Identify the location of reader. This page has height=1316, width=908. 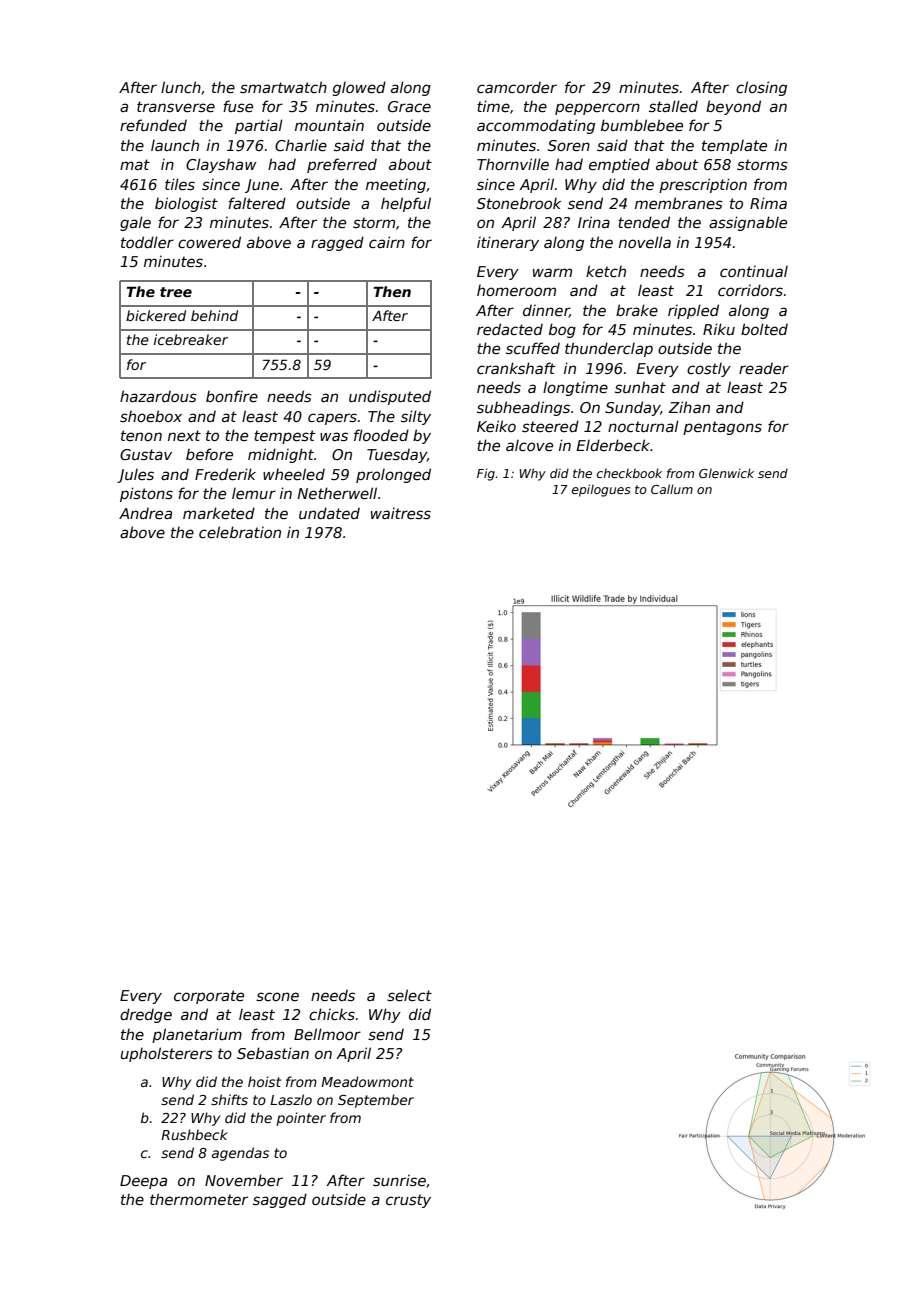
(764, 368).
